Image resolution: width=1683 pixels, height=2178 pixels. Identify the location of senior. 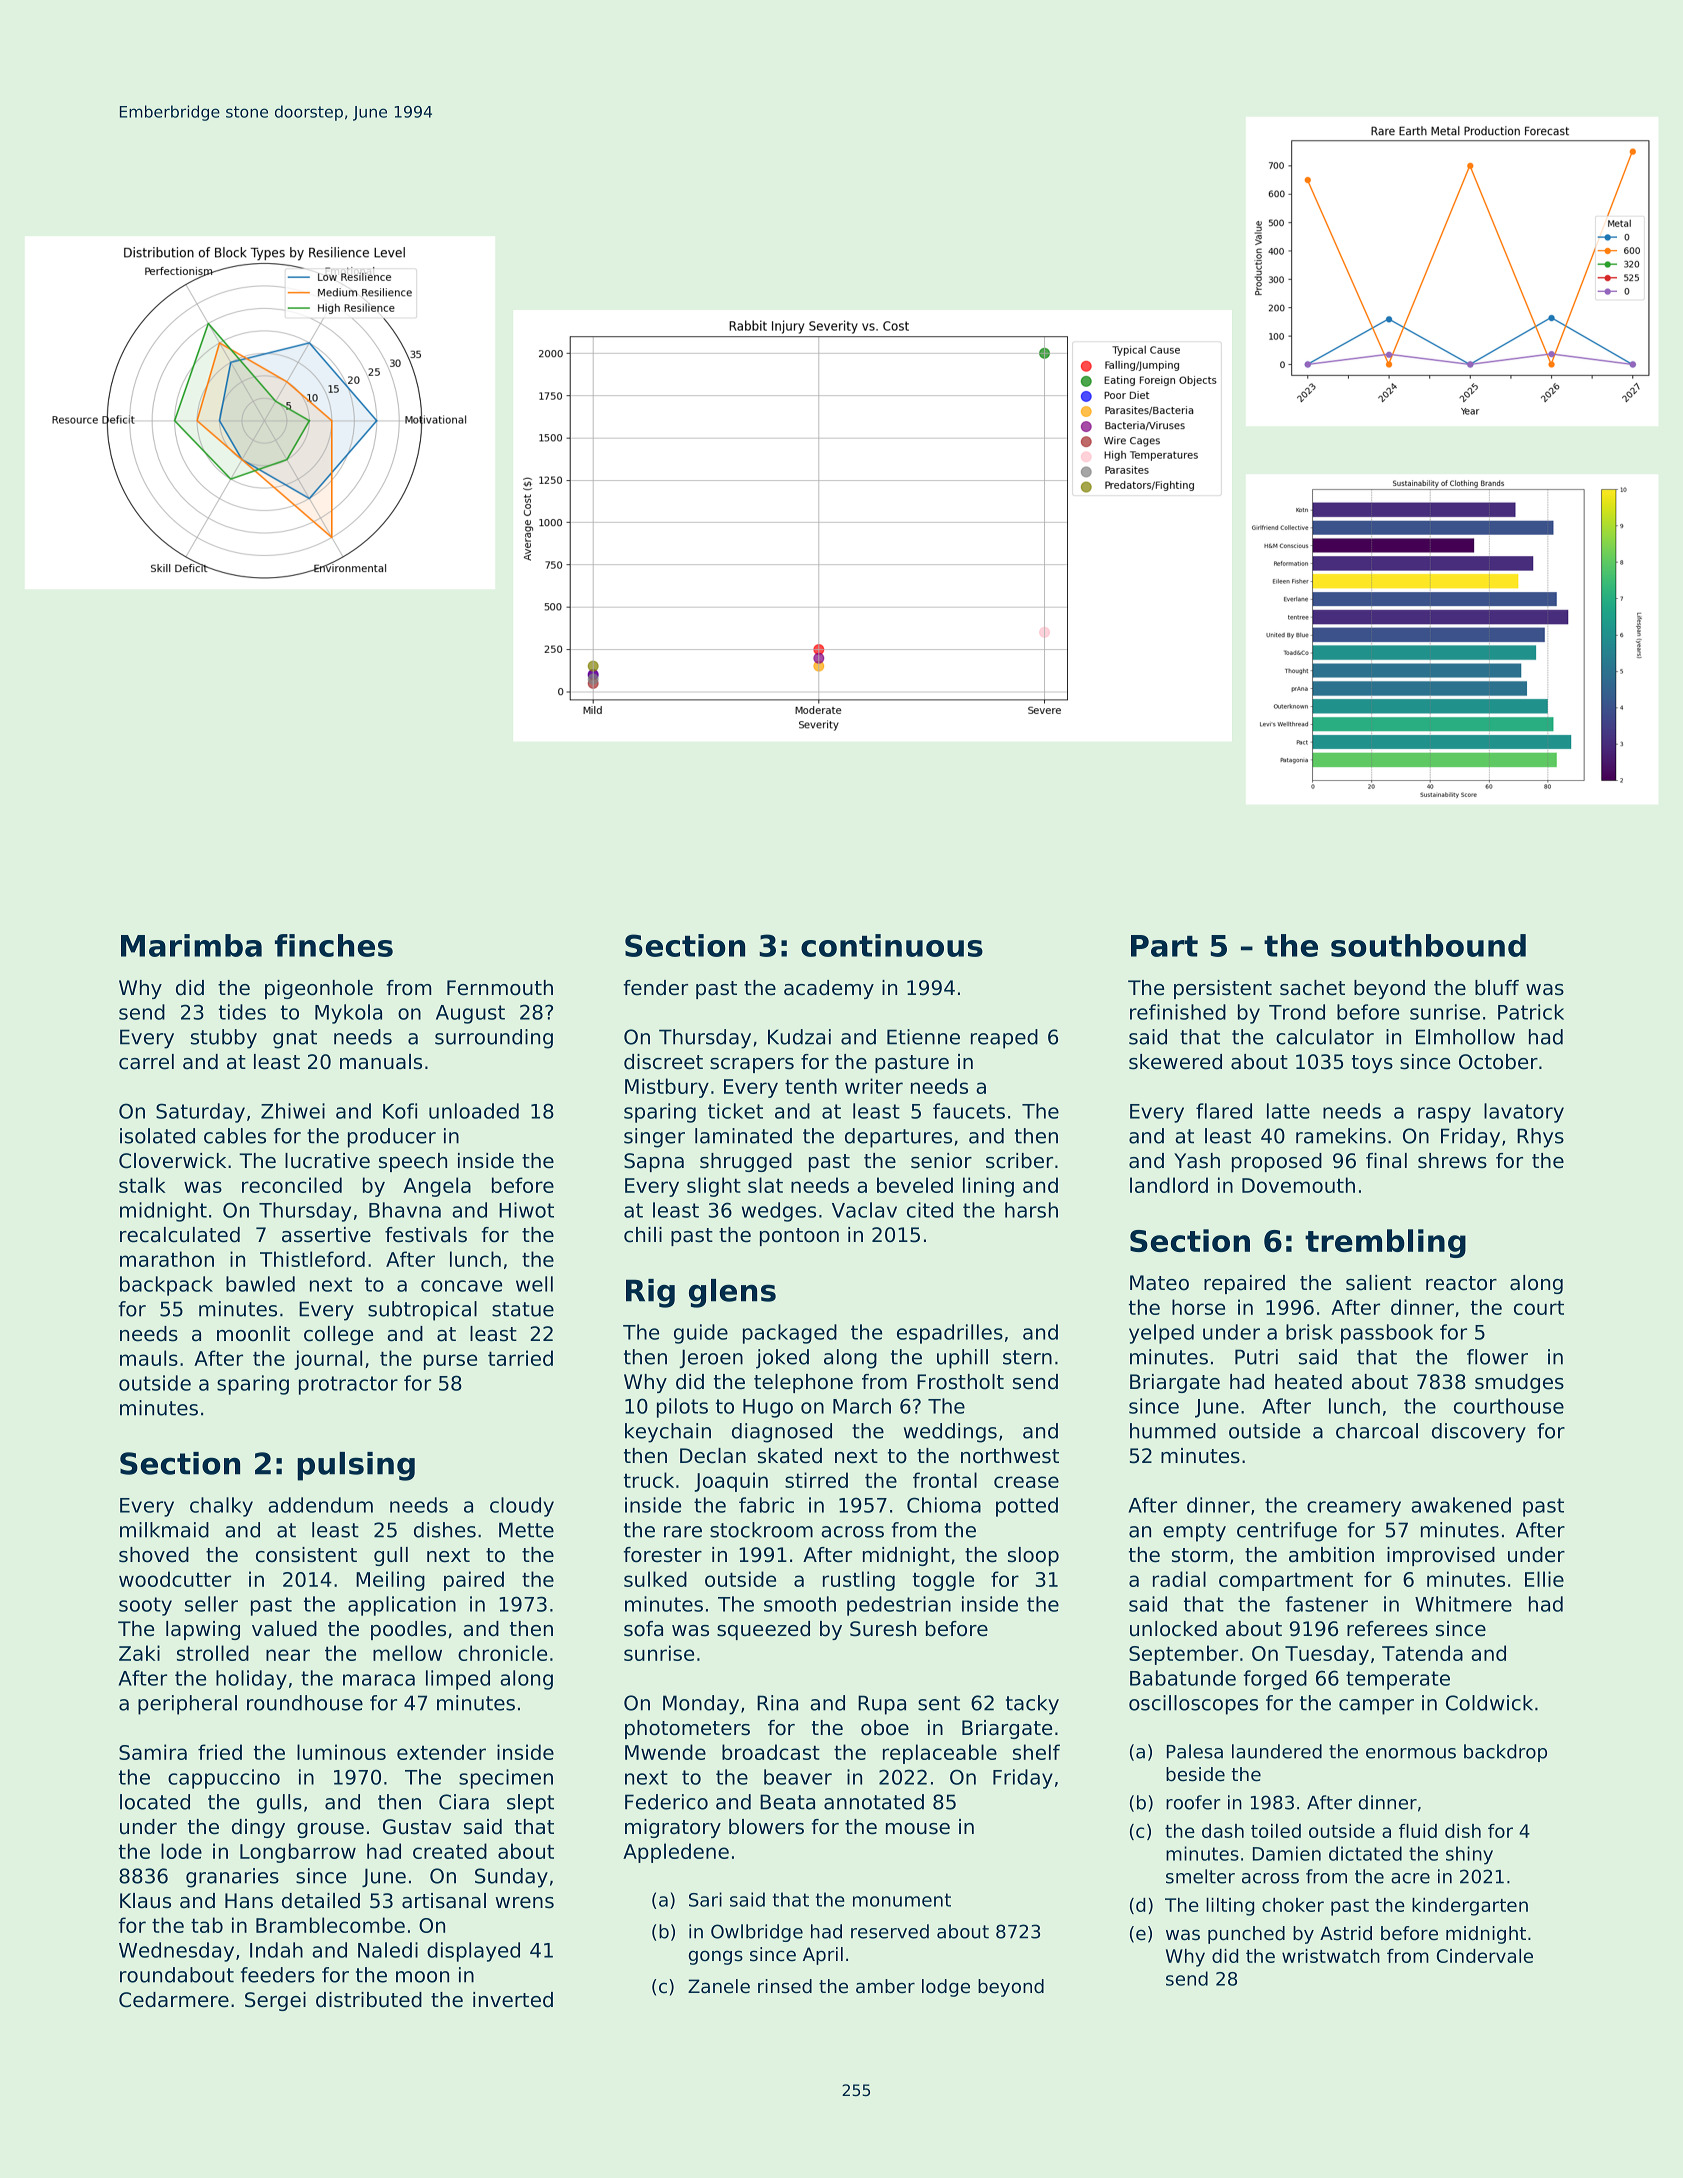
(941, 1161).
